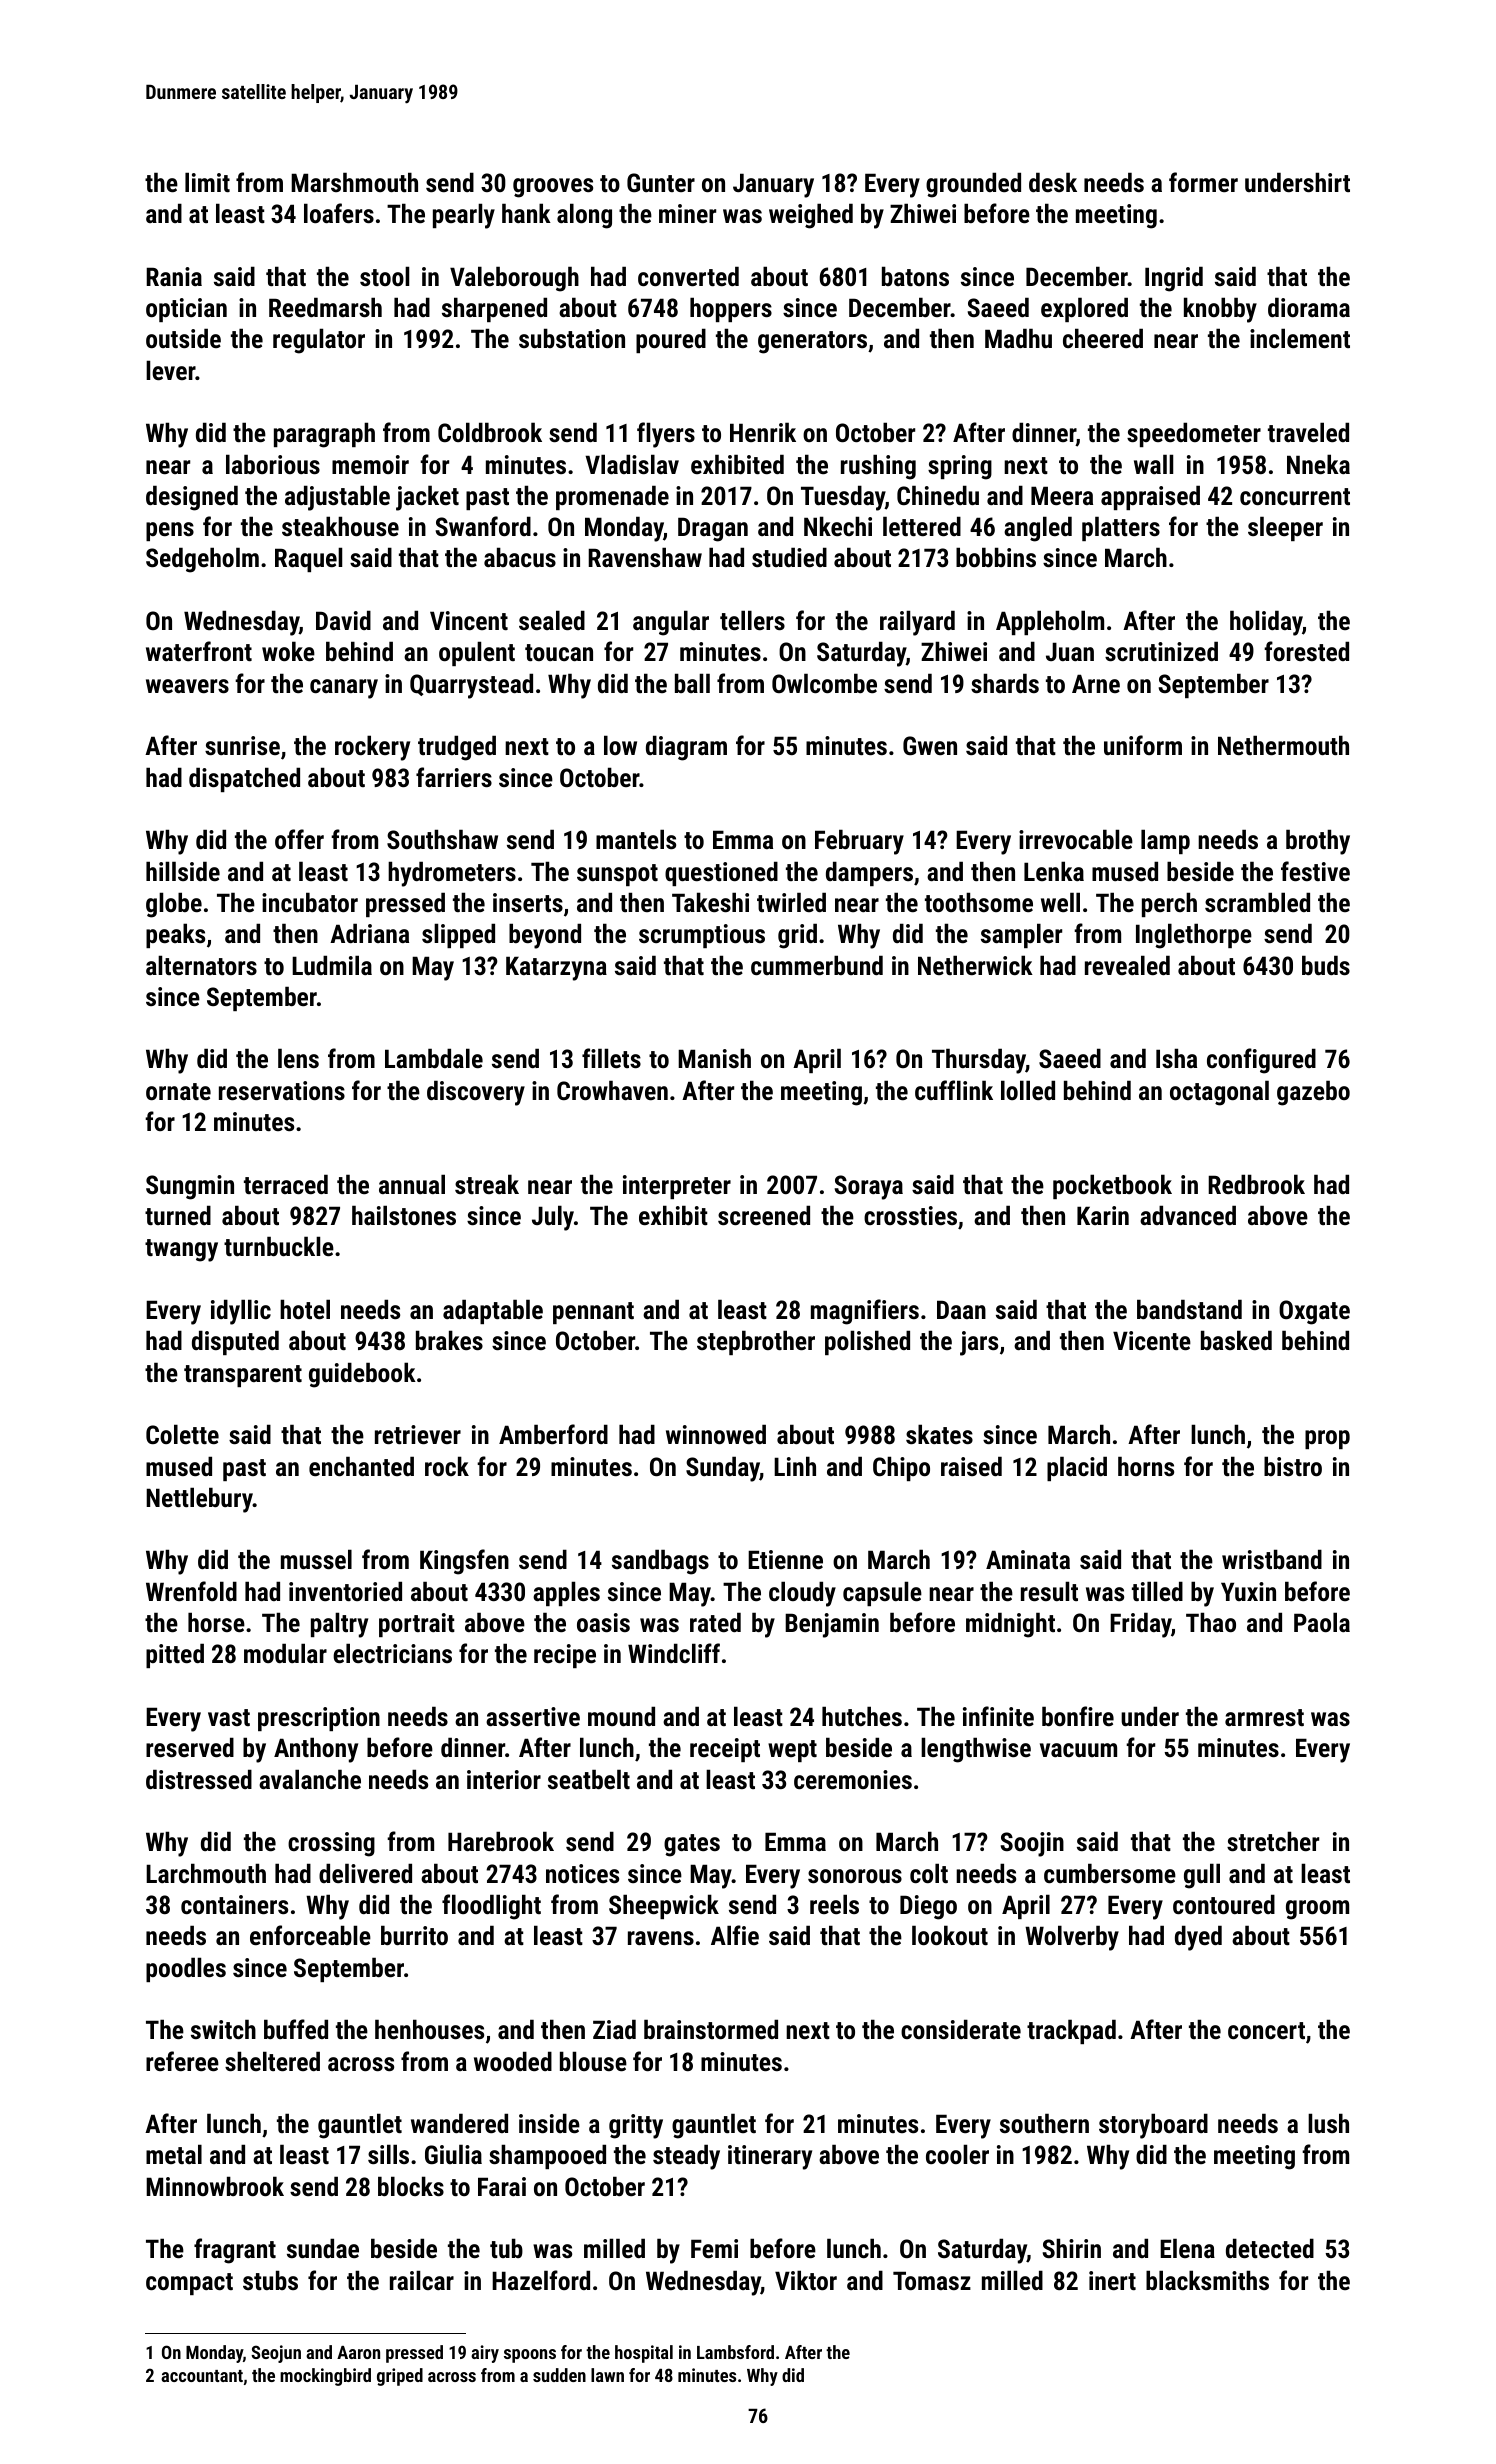 The image size is (1496, 2464). I want to click on uniform, so click(1143, 745).
